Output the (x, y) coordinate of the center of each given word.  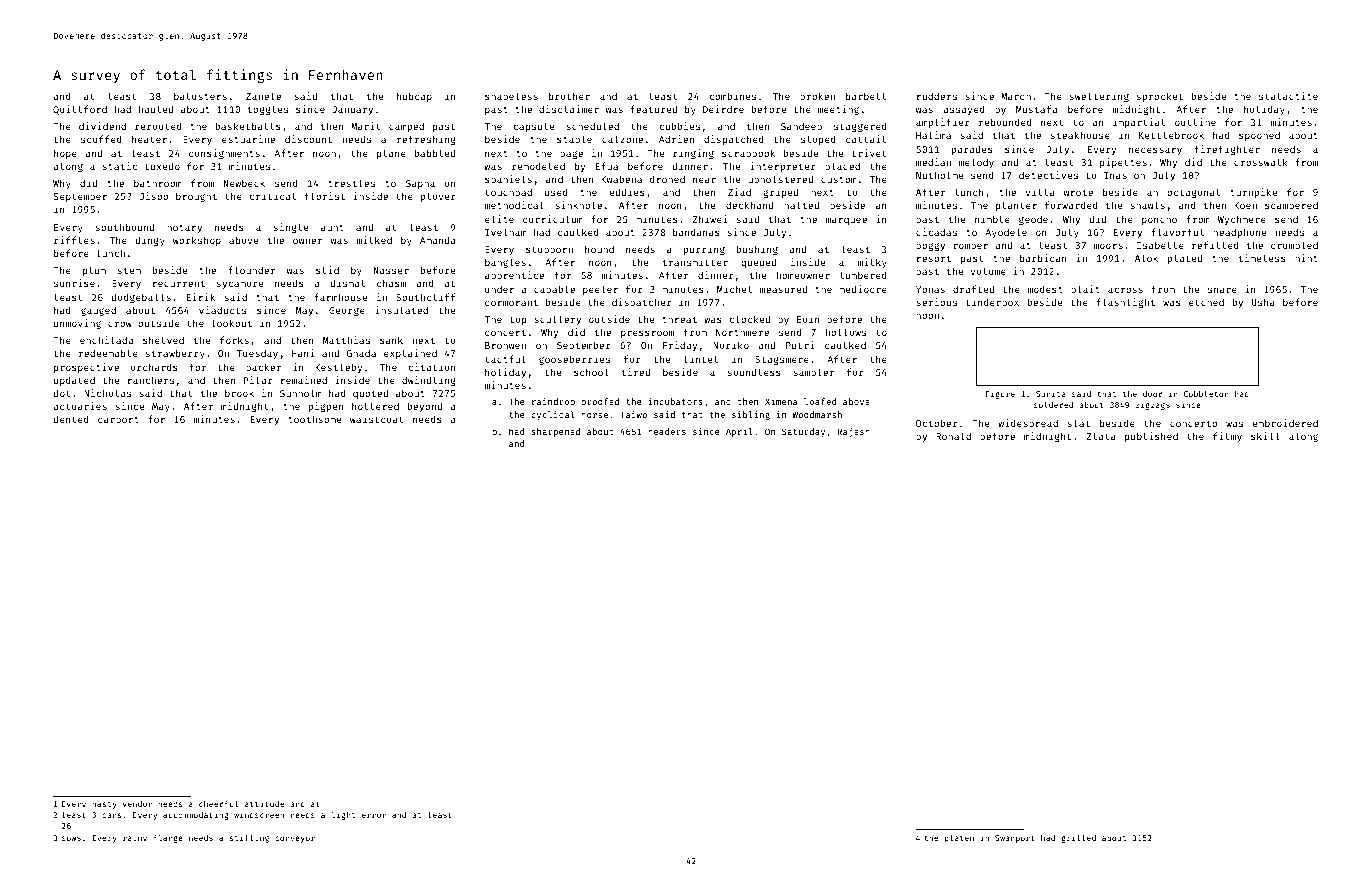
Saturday (803, 432)
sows (71, 838)
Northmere (742, 332)
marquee (846, 221)
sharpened (555, 432)
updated (74, 381)
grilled (1079, 838)
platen (959, 838)
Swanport (1015, 839)
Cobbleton (1206, 393)
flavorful (1177, 232)
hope (65, 154)
